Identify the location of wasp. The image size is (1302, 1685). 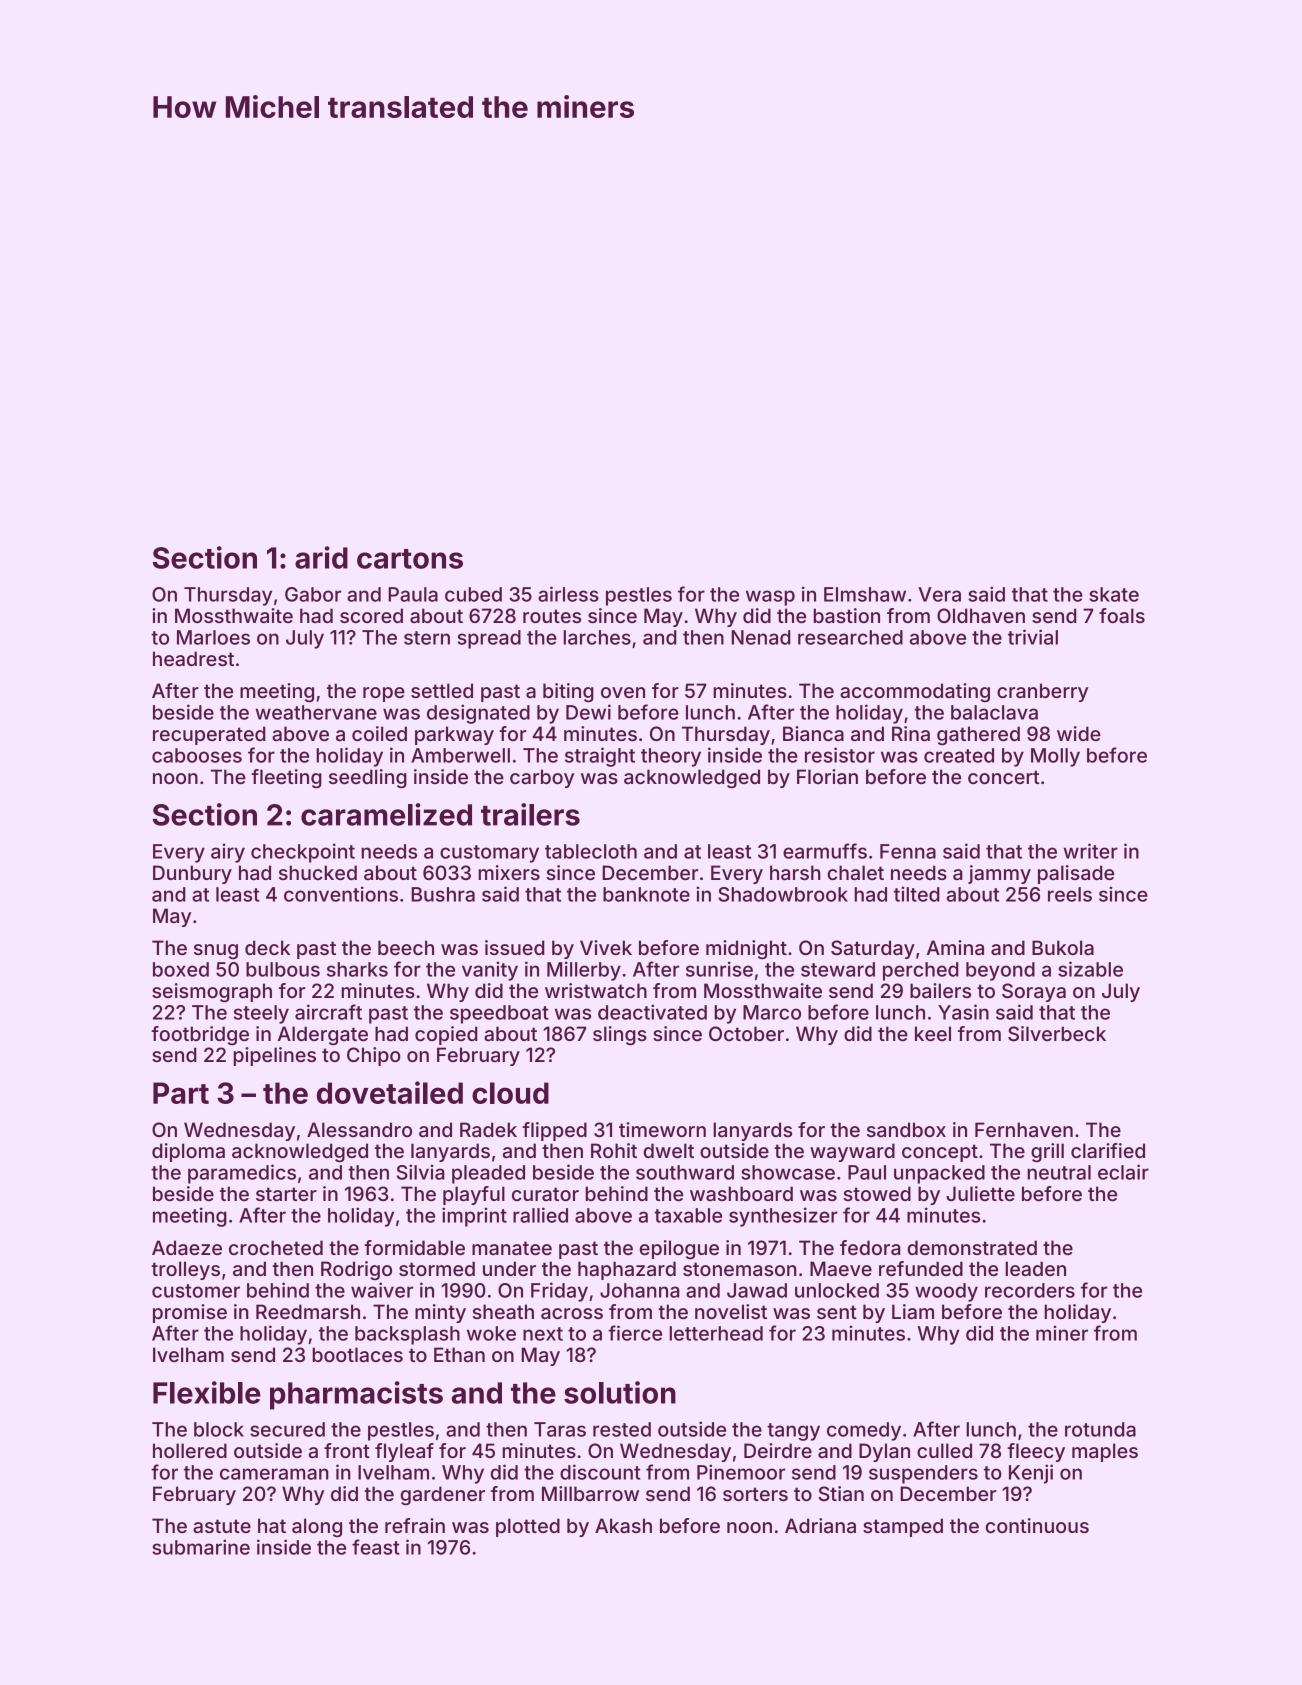
(770, 598).
